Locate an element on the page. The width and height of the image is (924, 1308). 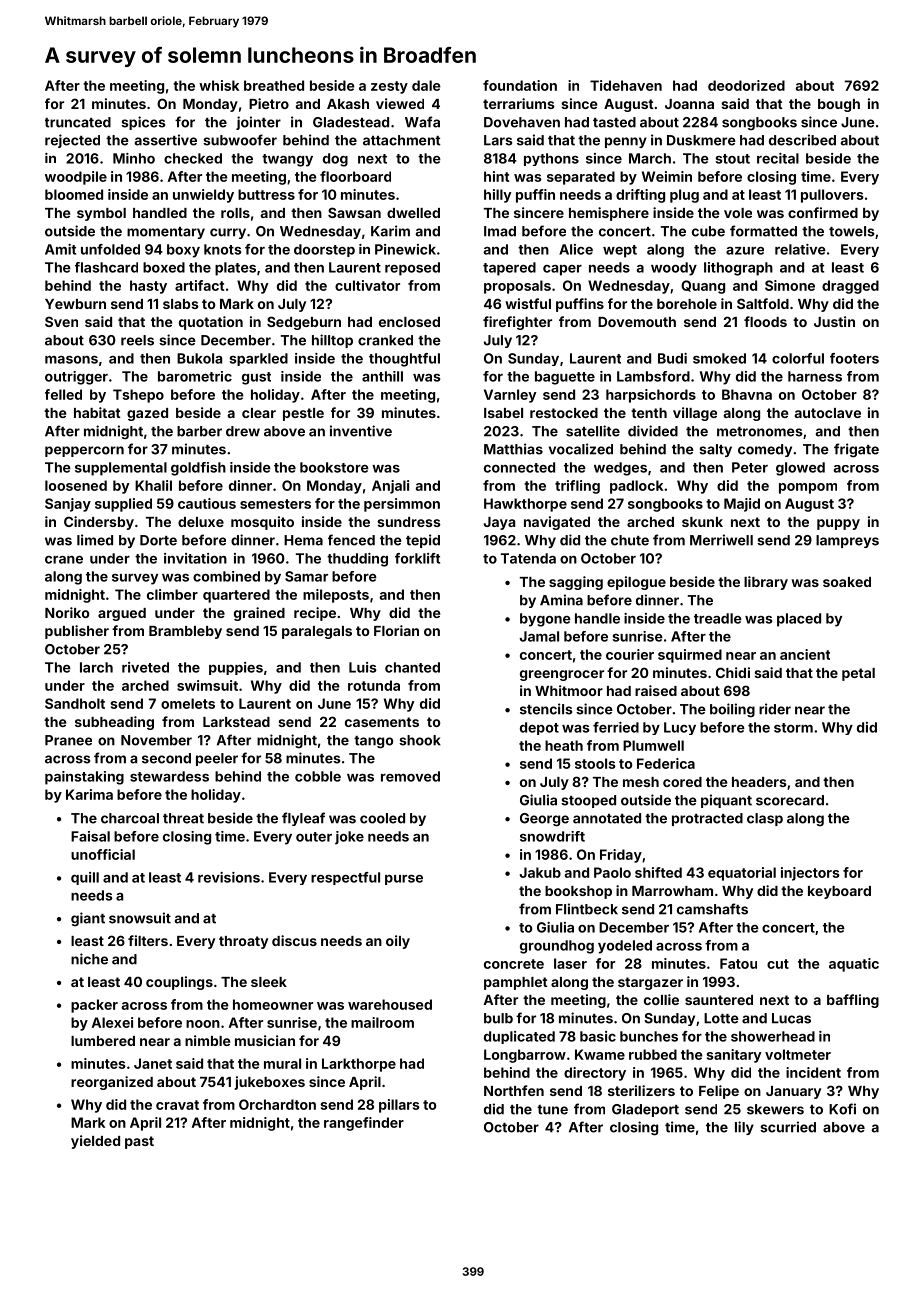
puppy is located at coordinates (838, 524).
